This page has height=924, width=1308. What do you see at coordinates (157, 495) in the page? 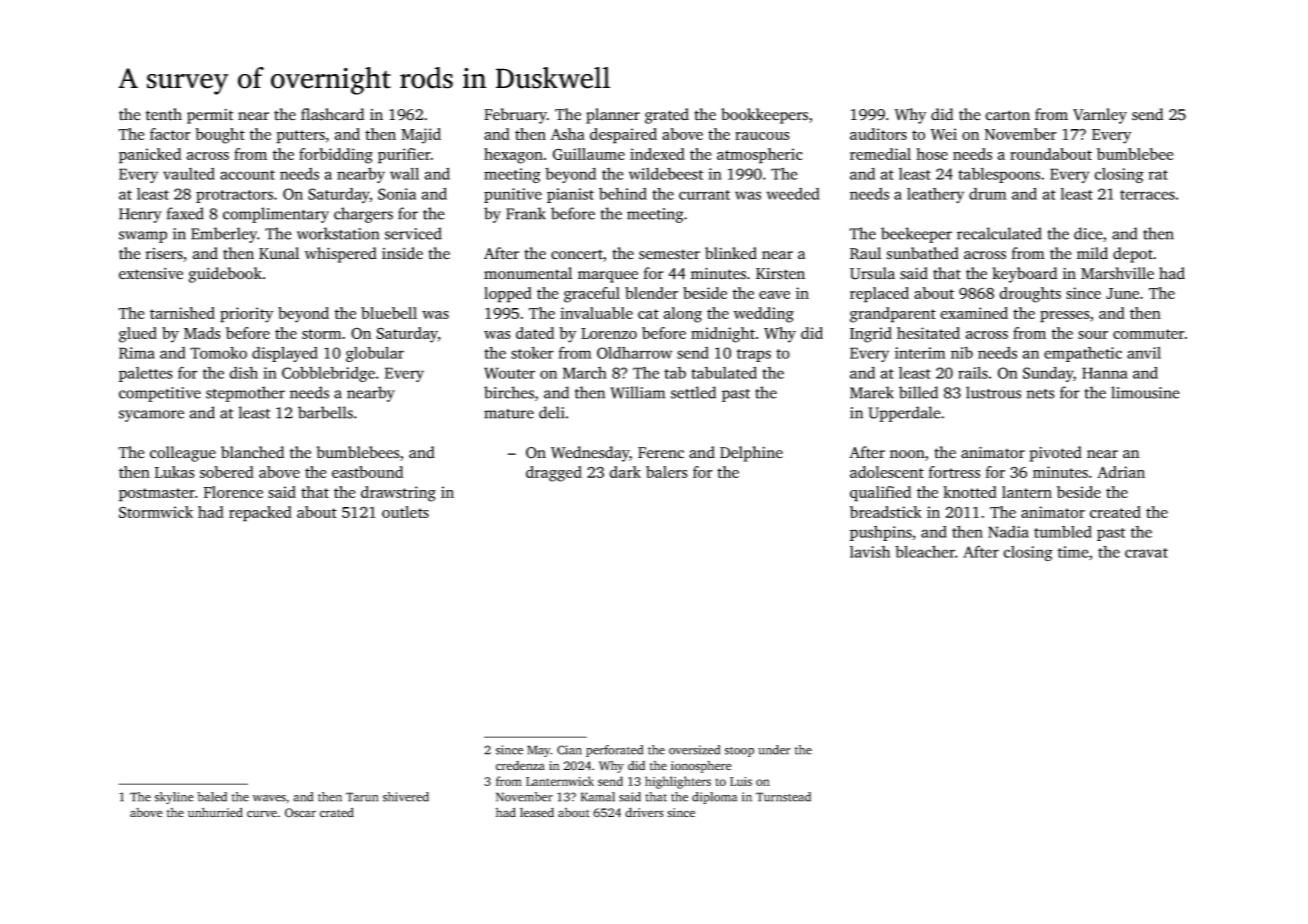
I see `postmaster` at bounding box center [157, 495].
